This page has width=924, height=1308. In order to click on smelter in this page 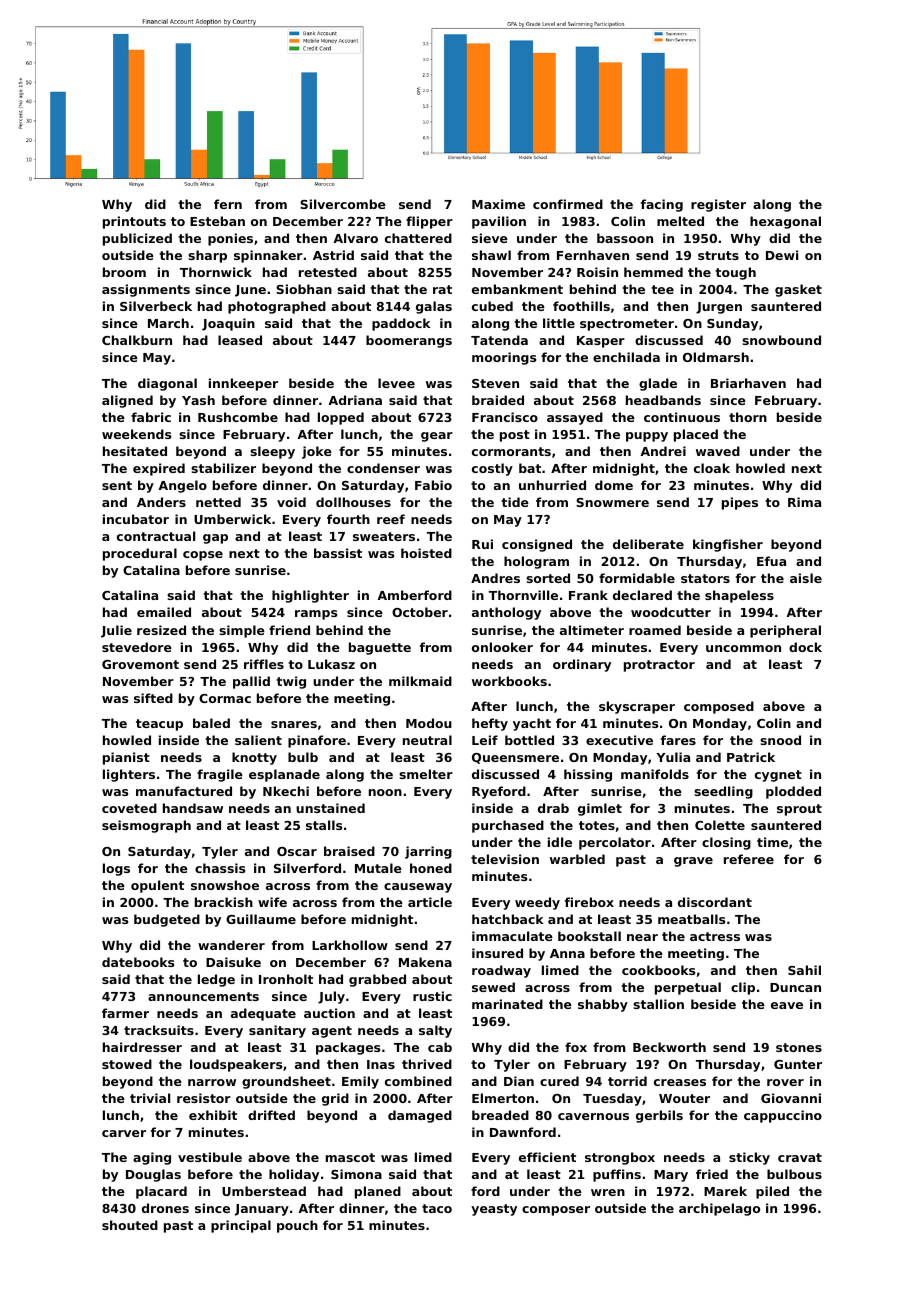, I will do `click(426, 774)`.
